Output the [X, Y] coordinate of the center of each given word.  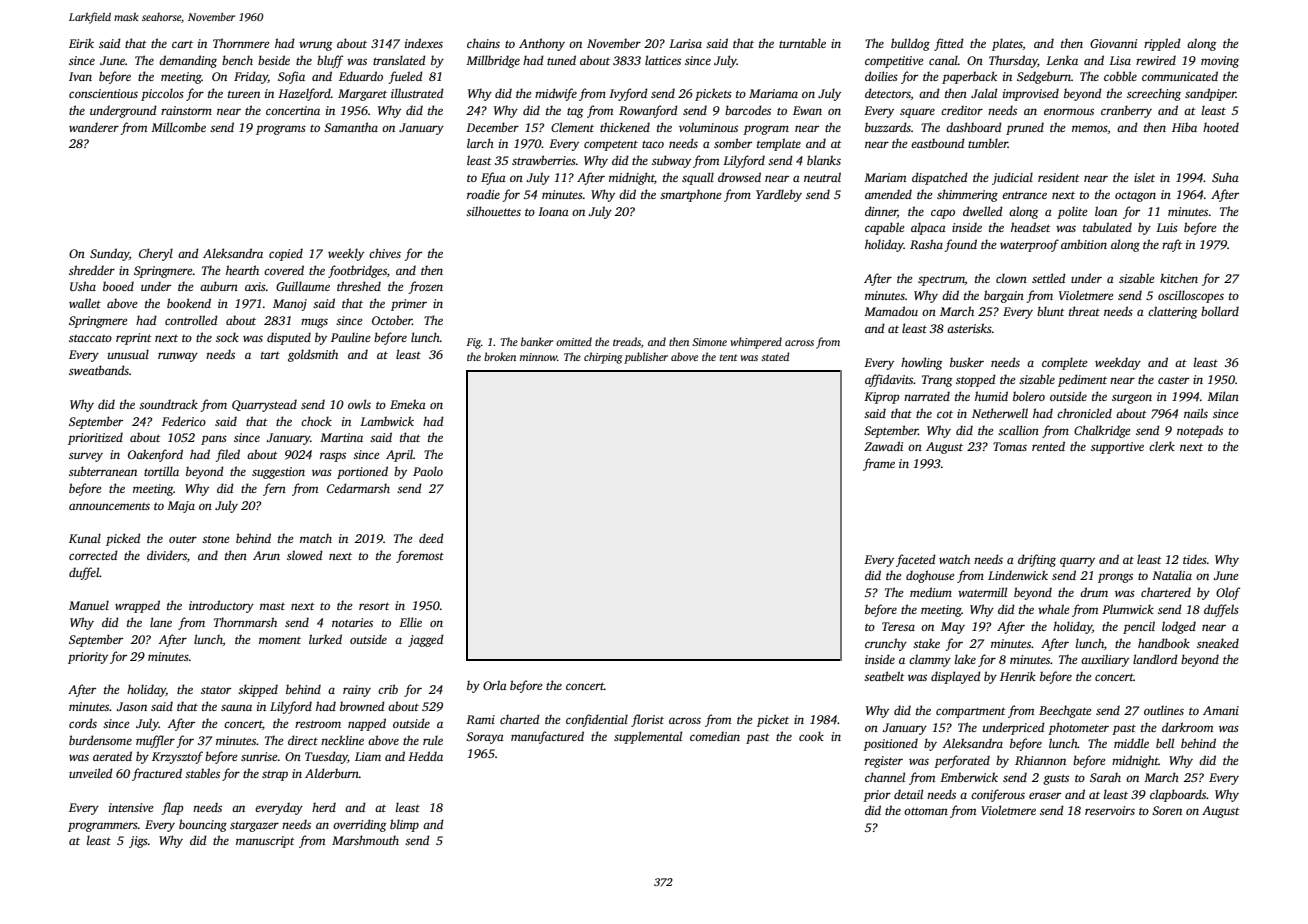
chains [483, 43]
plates [1007, 44]
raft [1172, 245]
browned [362, 706]
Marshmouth [365, 840]
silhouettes [493, 211]
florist [647, 720]
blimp [404, 825]
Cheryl [156, 254]
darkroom [1187, 727]
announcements [109, 506]
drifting [1037, 560]
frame [879, 464]
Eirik [81, 43]
